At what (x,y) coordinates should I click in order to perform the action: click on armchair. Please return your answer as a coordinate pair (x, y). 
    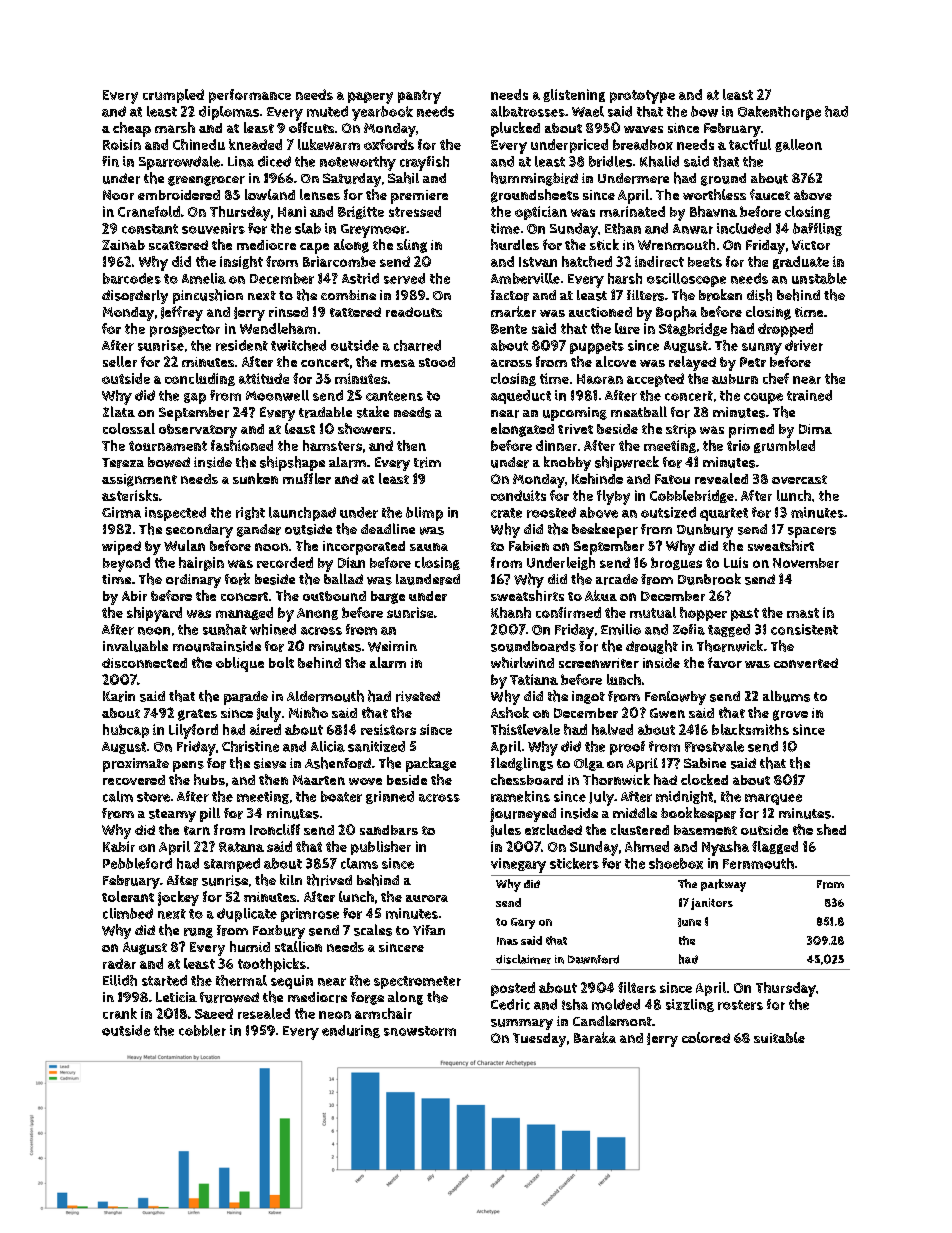
    Looking at the image, I should click on (383, 1013).
